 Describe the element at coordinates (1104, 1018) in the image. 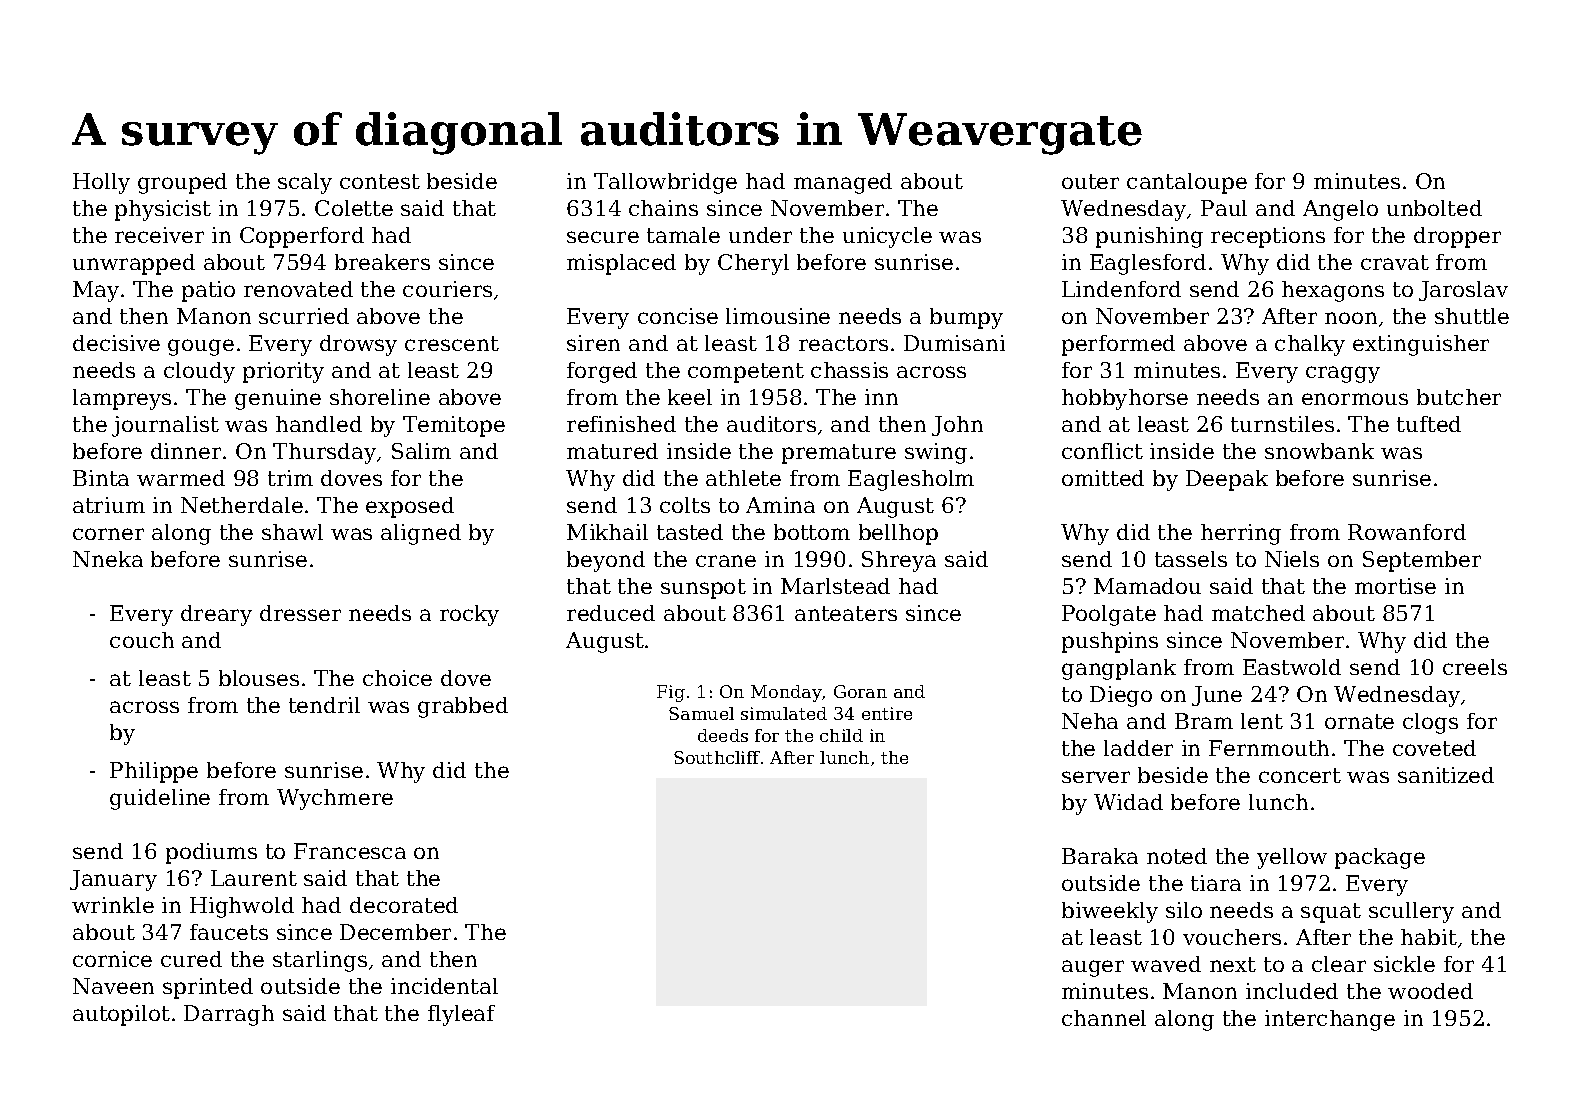

I see `channel` at that location.
